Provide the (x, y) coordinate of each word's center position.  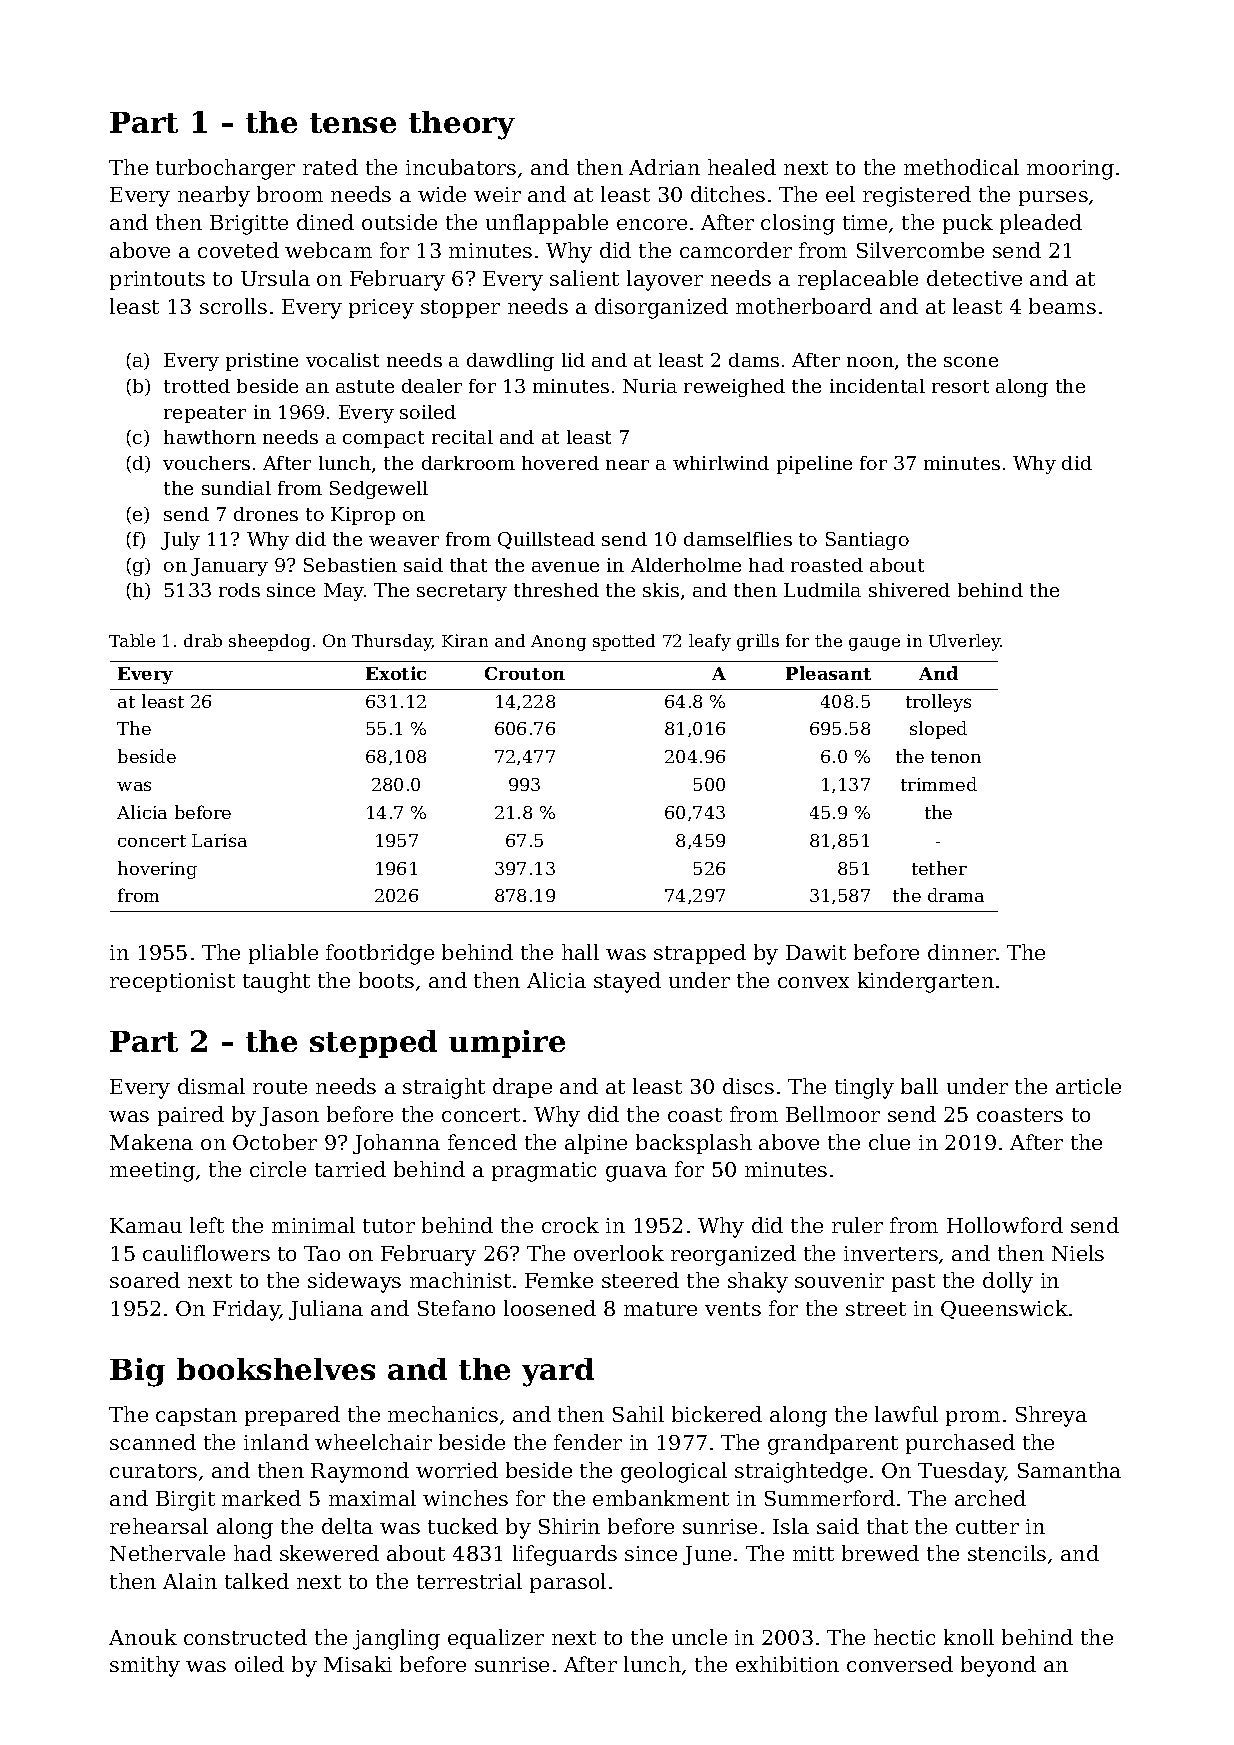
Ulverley (965, 642)
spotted (624, 642)
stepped (373, 1044)
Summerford (830, 1498)
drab (203, 640)
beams (1062, 306)
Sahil (638, 1414)
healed (742, 167)
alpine (596, 1144)
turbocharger (225, 169)
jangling (396, 1639)
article (1088, 1086)
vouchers (206, 463)
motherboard (804, 306)
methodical (961, 167)
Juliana (326, 1310)
